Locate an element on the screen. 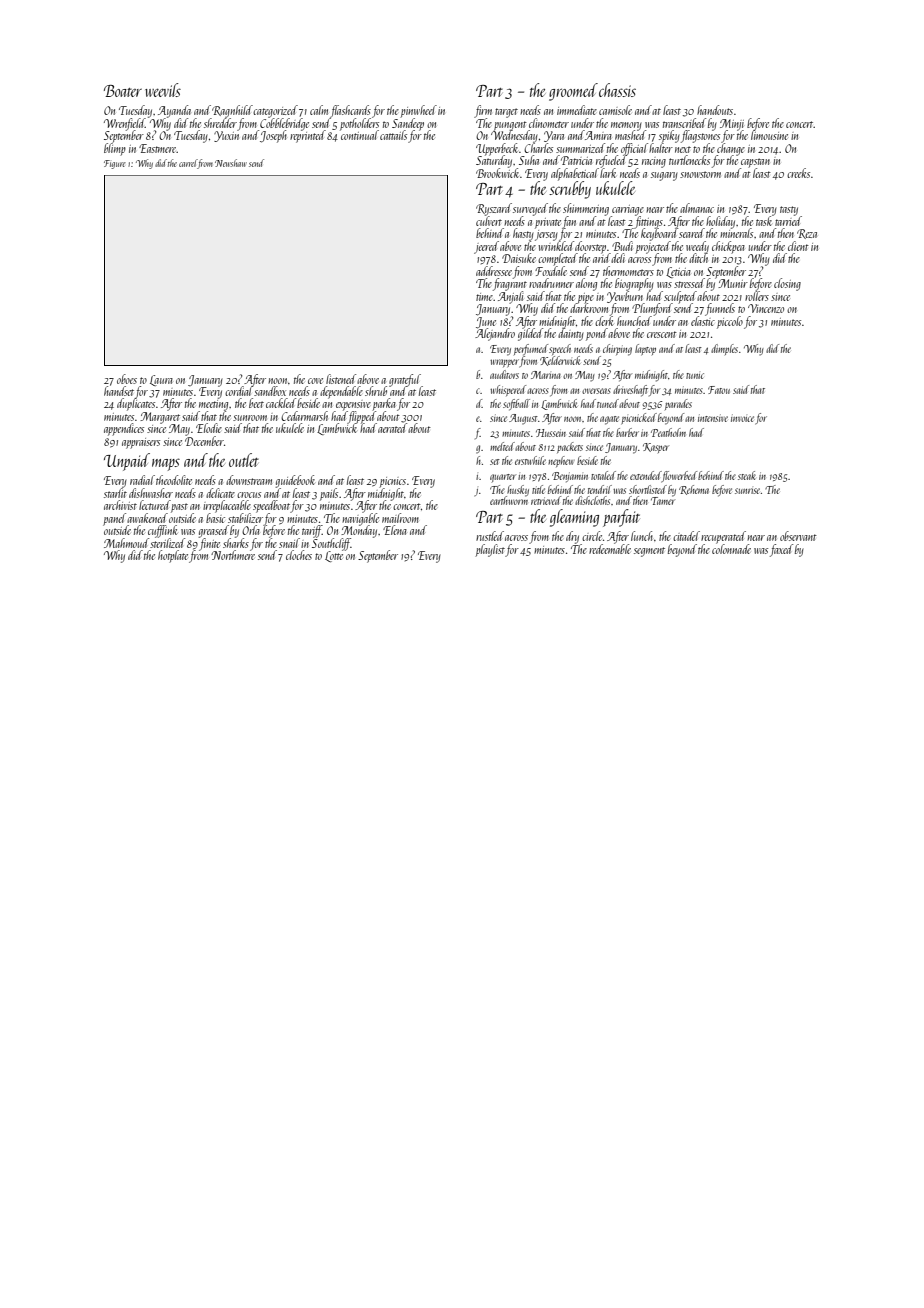 The width and height of the screenshot is (924, 1308). playlist is located at coordinates (490, 550).
